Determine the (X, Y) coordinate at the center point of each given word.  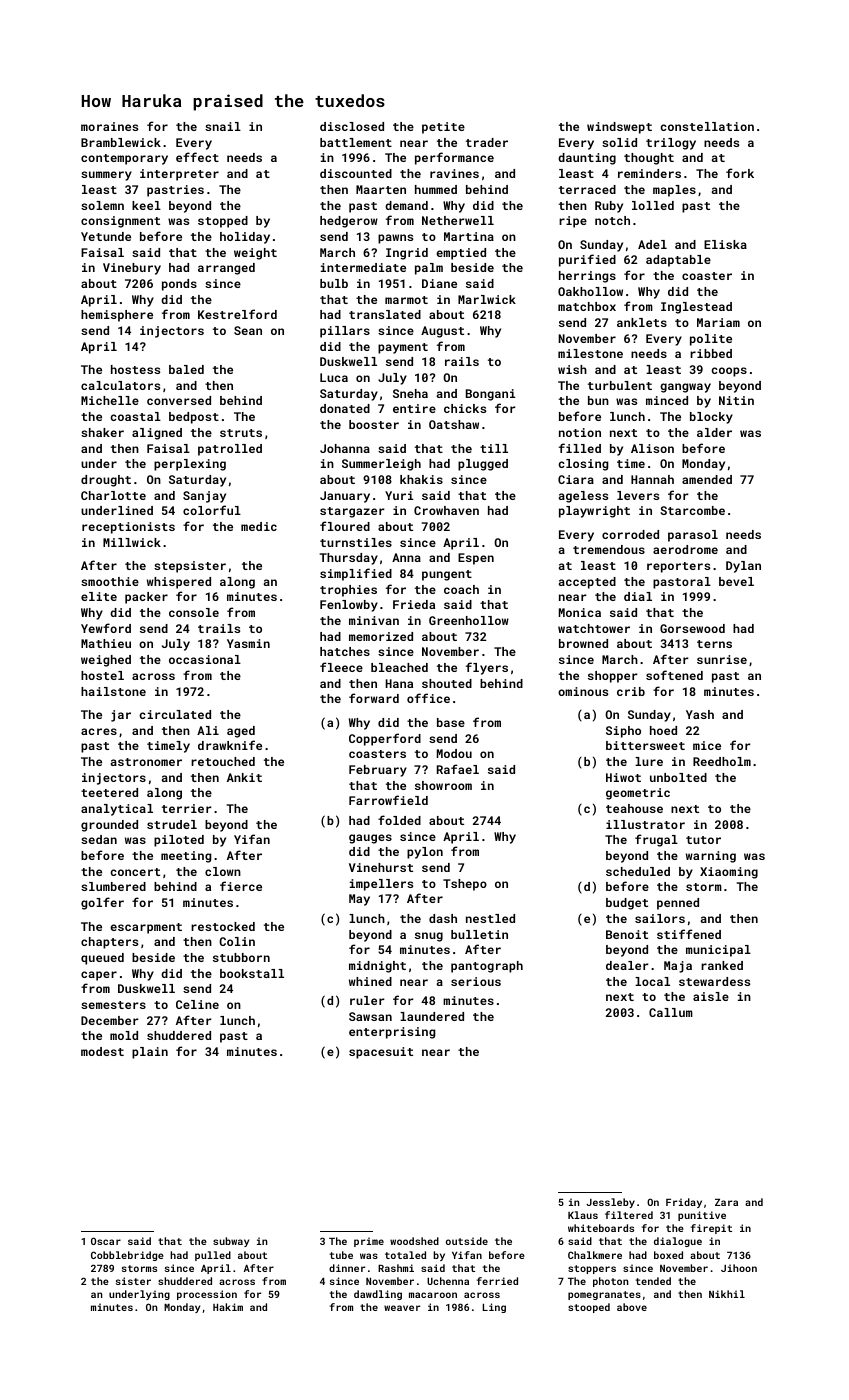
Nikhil (727, 1294)
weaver (402, 1308)
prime (369, 1242)
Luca (334, 377)
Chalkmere (595, 1255)
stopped (223, 222)
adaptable (678, 261)
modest (102, 1051)
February (378, 771)
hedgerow (349, 222)
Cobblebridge (127, 1256)
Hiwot (623, 777)
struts (241, 433)
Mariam (718, 322)
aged (241, 732)
